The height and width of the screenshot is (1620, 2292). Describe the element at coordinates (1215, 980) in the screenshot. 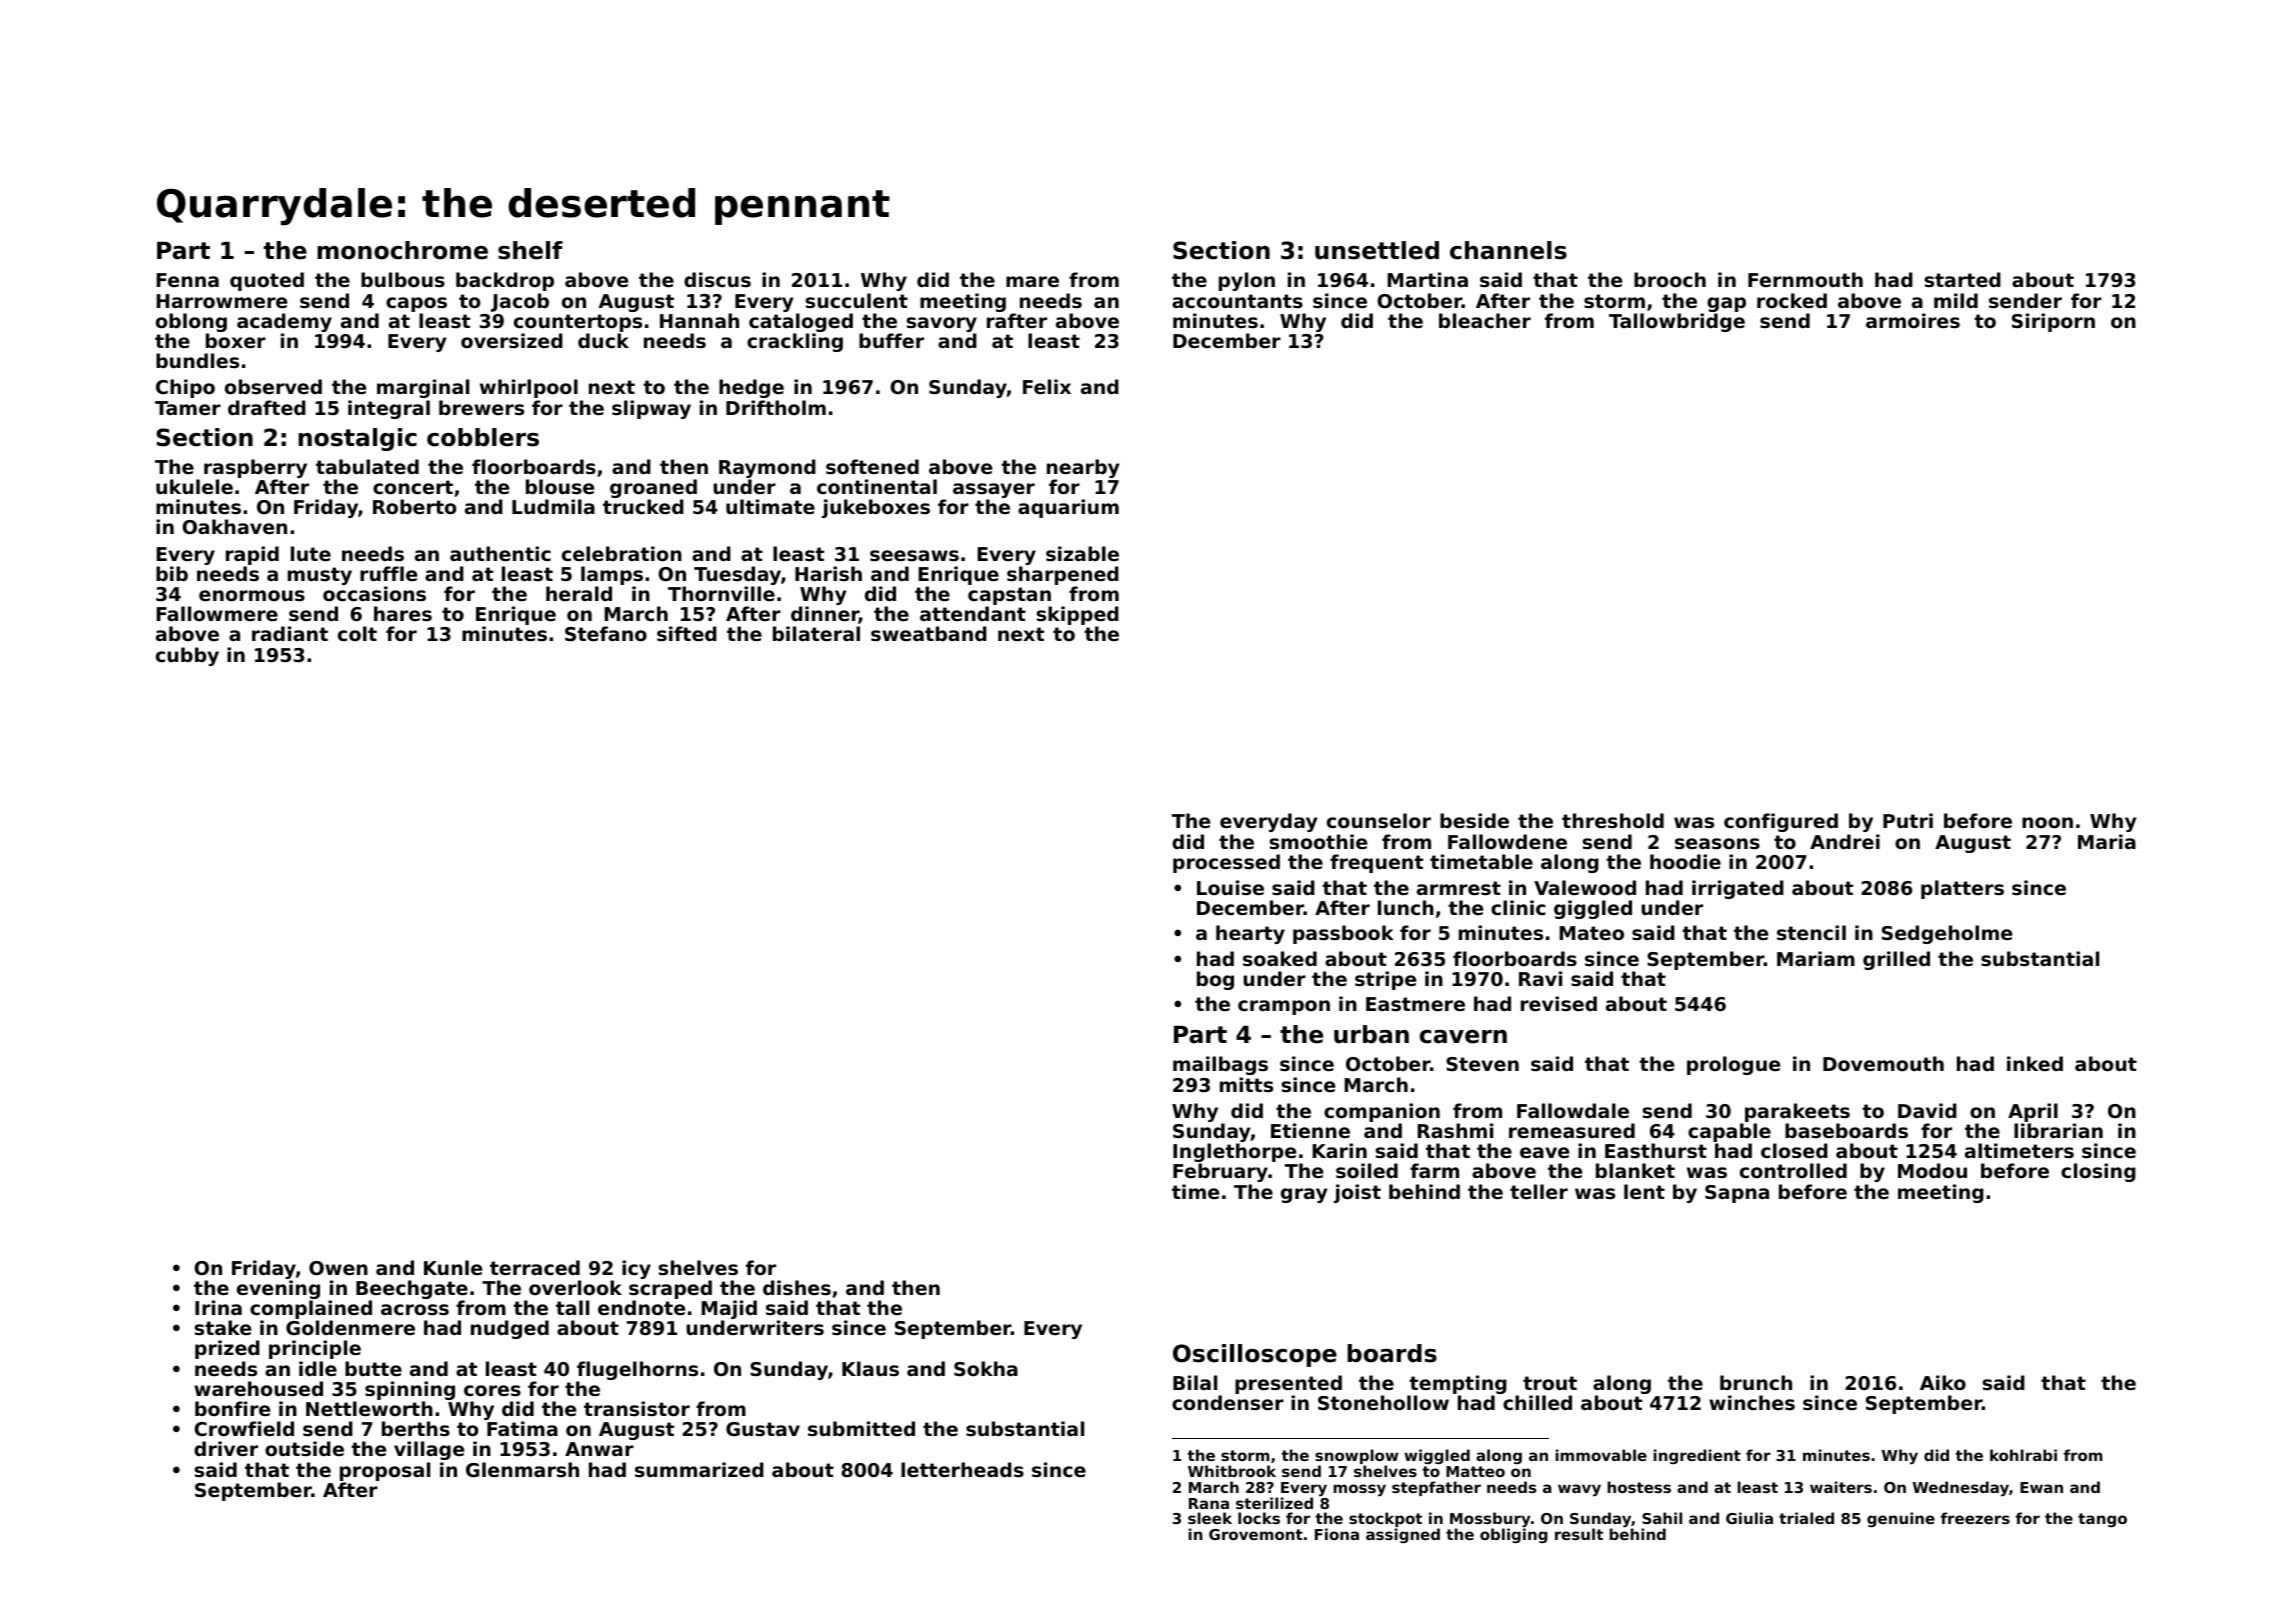

I see `bog` at that location.
